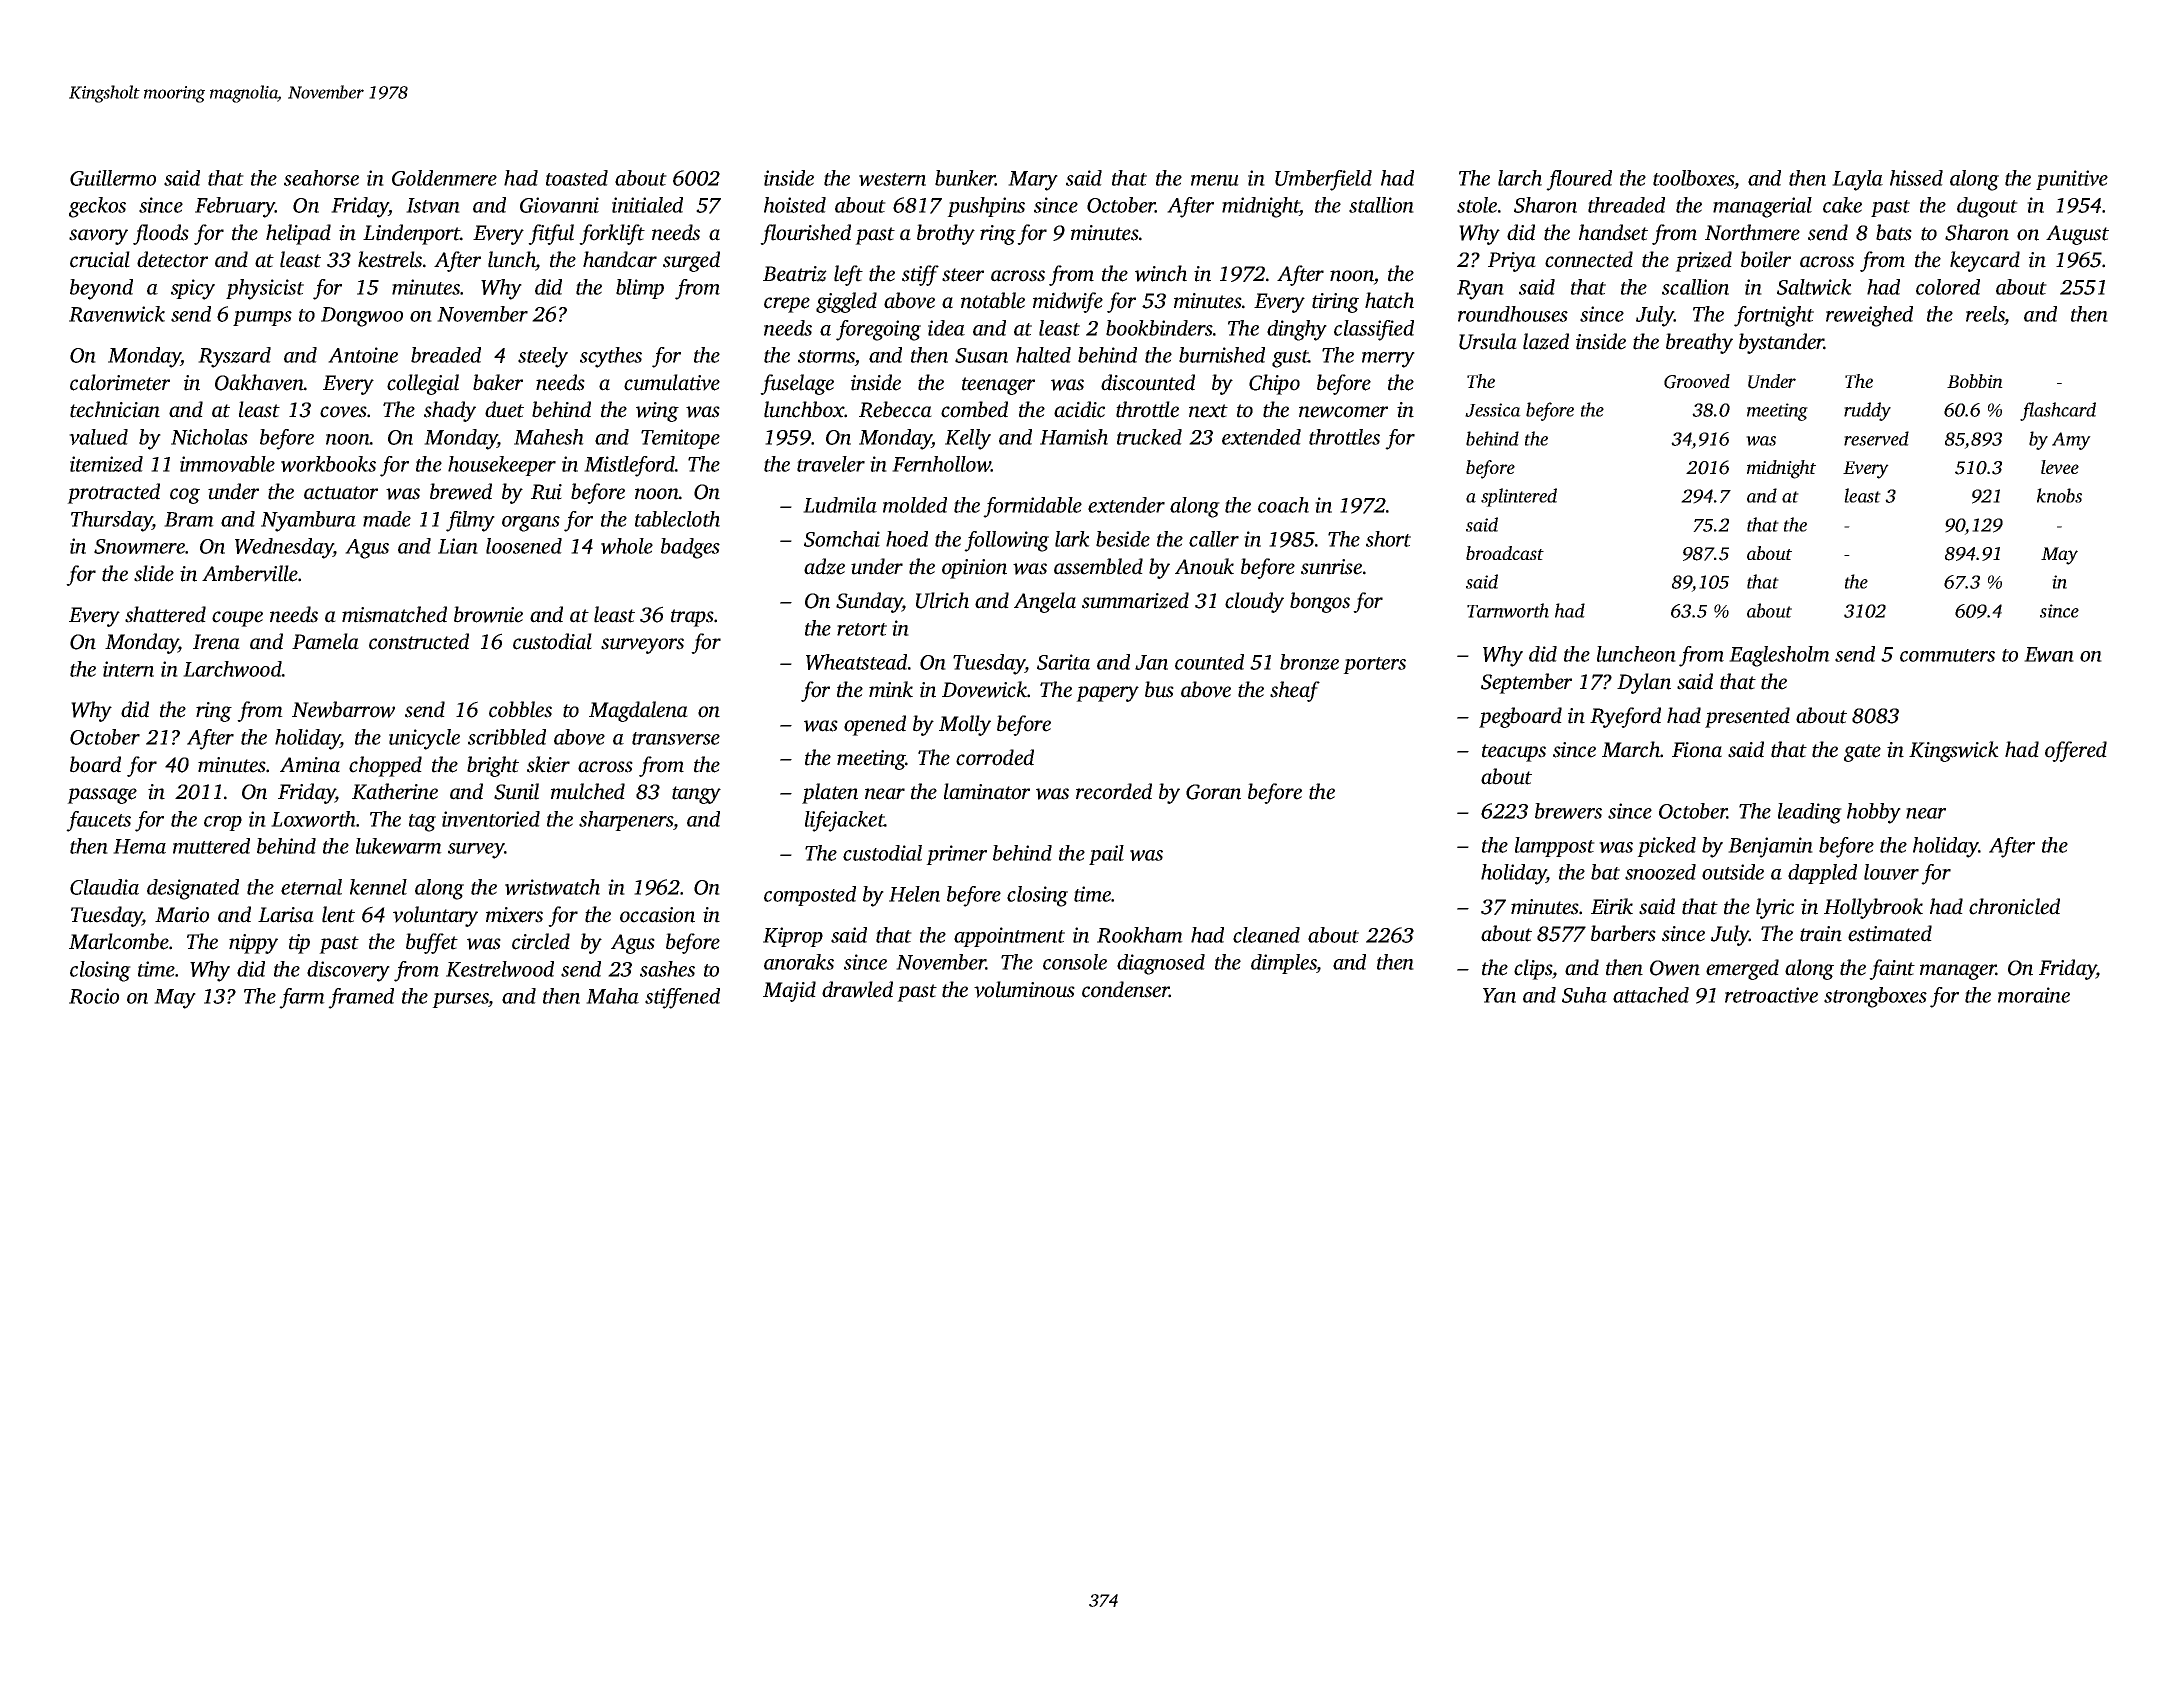  I want to click on punitive, so click(2072, 180).
